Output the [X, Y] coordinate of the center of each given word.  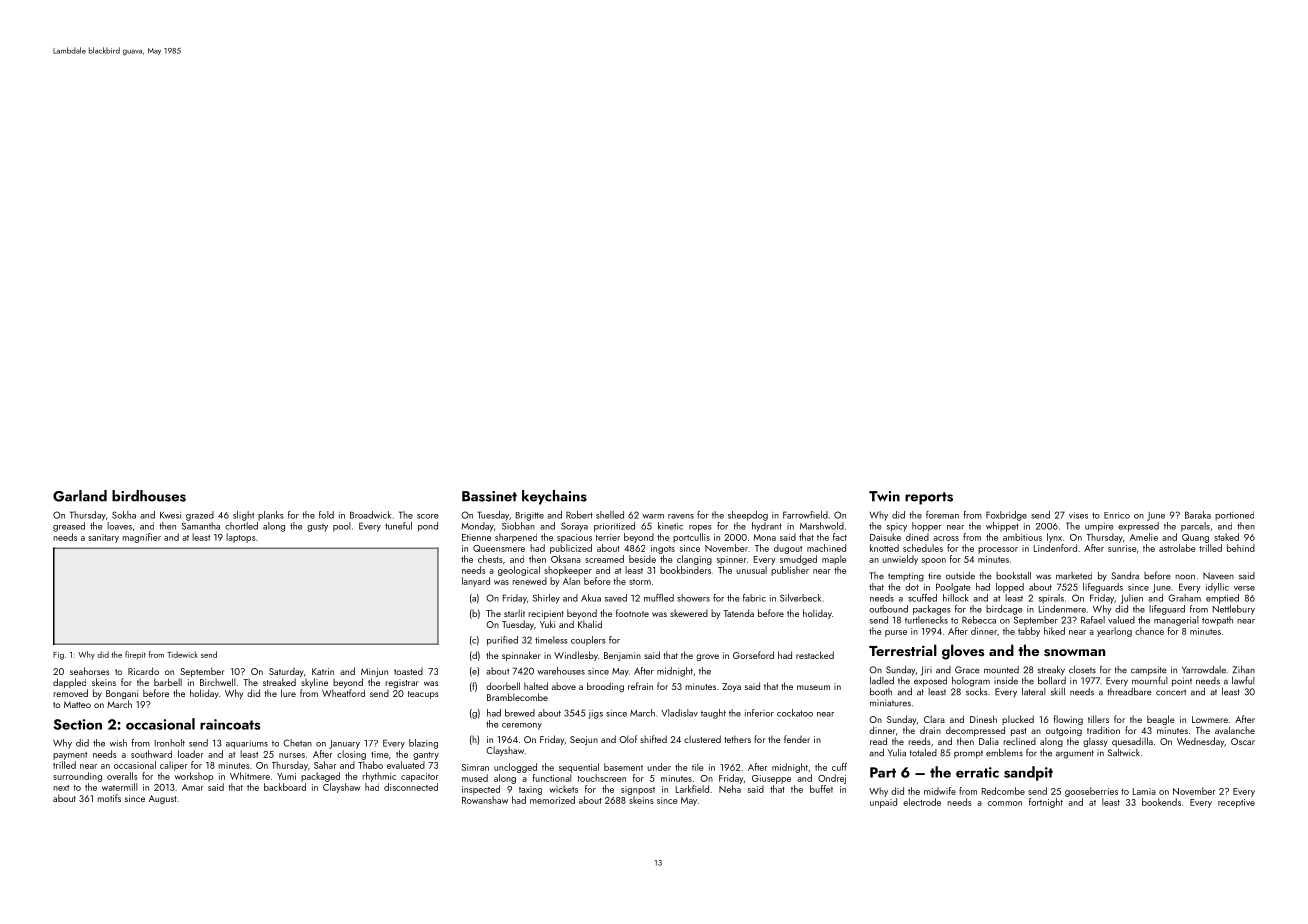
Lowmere [1210, 719]
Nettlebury [1234, 610]
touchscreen [602, 778]
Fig [58, 656]
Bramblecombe [517, 697]
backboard [285, 787]
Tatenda [738, 613]
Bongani [122, 694]
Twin [884, 496]
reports [929, 498]
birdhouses [149, 496]
